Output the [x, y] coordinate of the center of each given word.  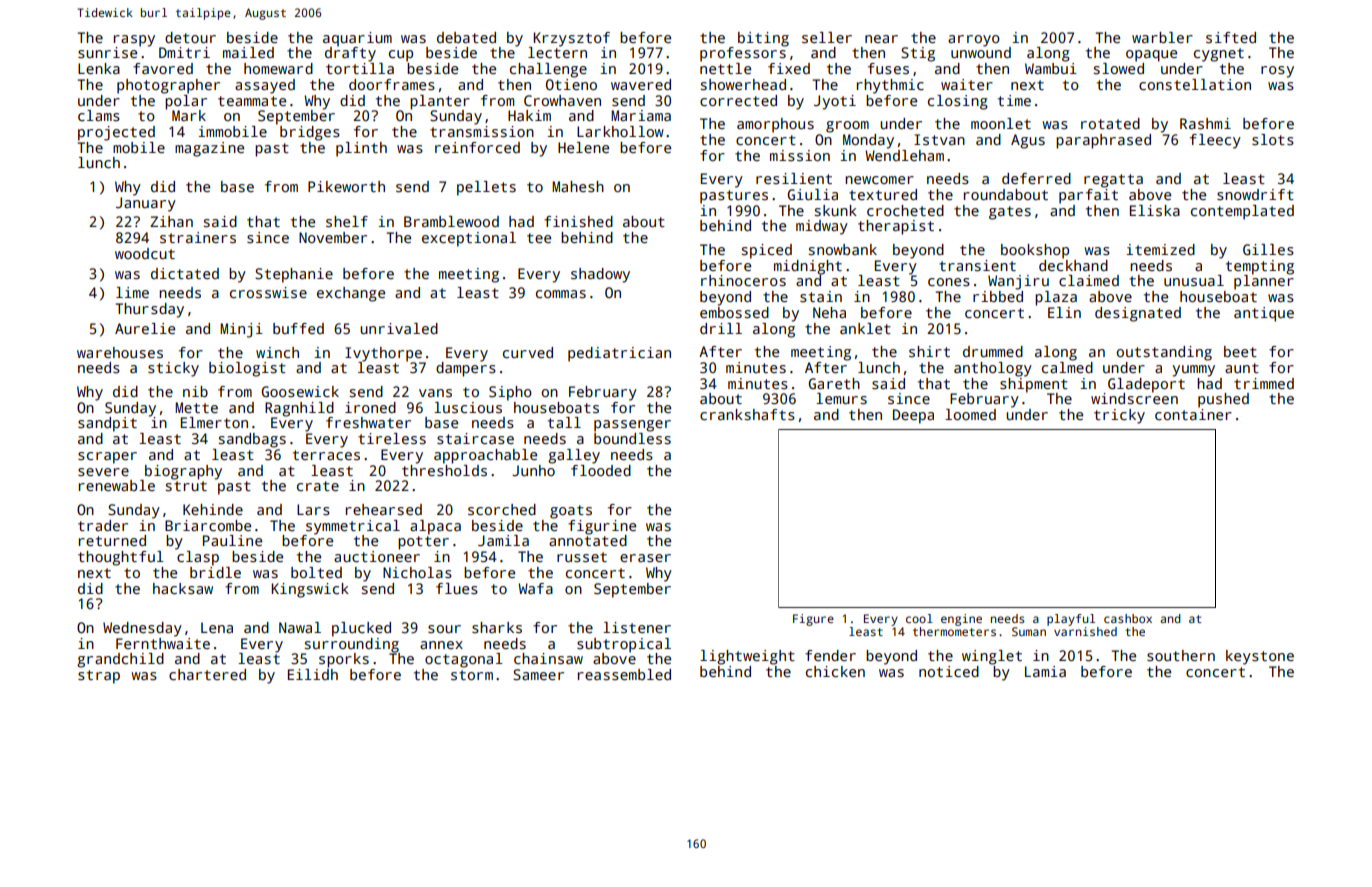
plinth [361, 149]
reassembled [624, 675]
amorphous [775, 125]
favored [163, 68]
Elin [1064, 312]
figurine [602, 527]
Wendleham [904, 155]
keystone [1260, 657]
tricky [1119, 416]
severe [103, 472]
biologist [247, 369]
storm [472, 675]
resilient [794, 178]
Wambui [1051, 68]
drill [721, 328]
